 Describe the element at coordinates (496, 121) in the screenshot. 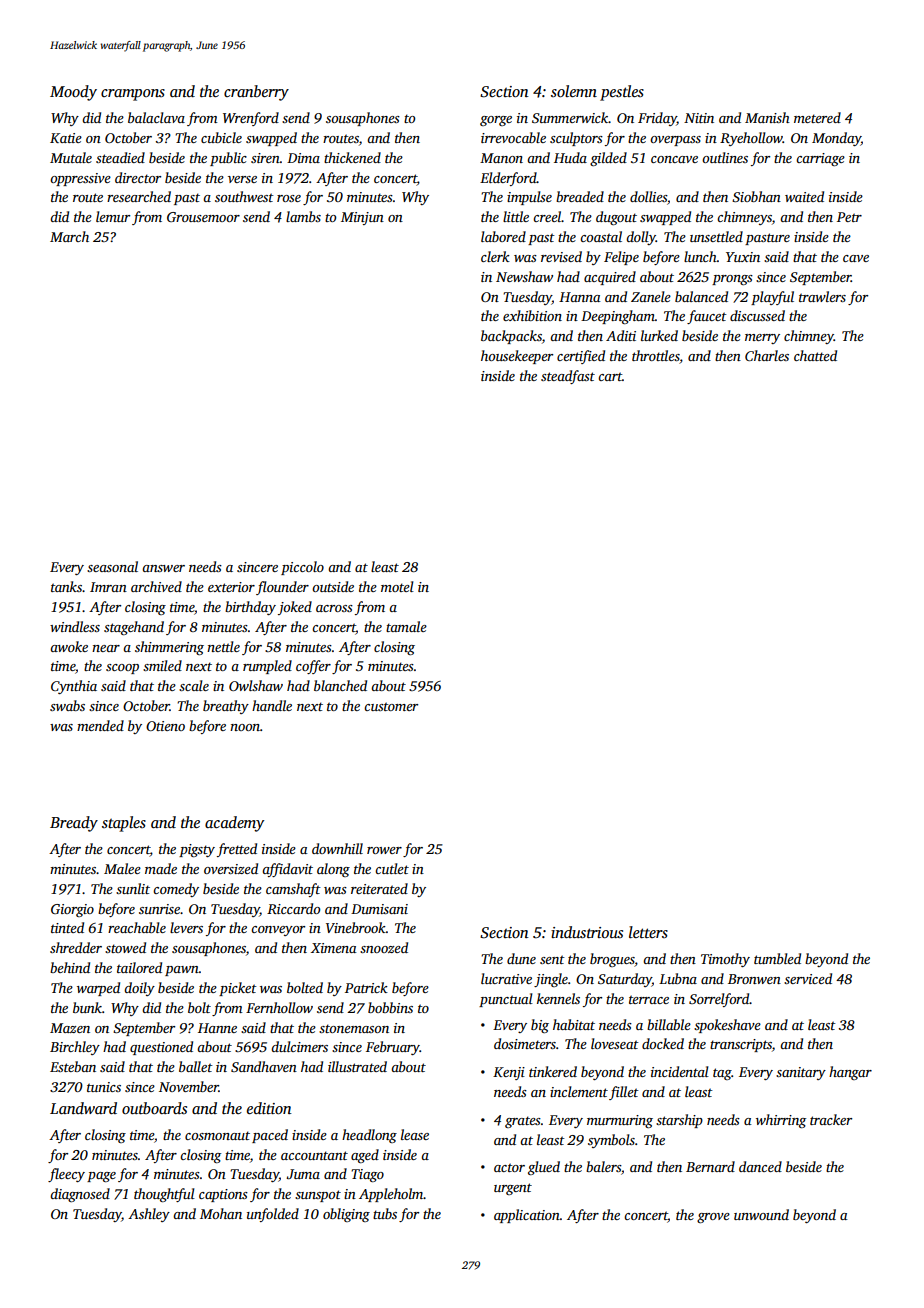

I see `gorge` at that location.
